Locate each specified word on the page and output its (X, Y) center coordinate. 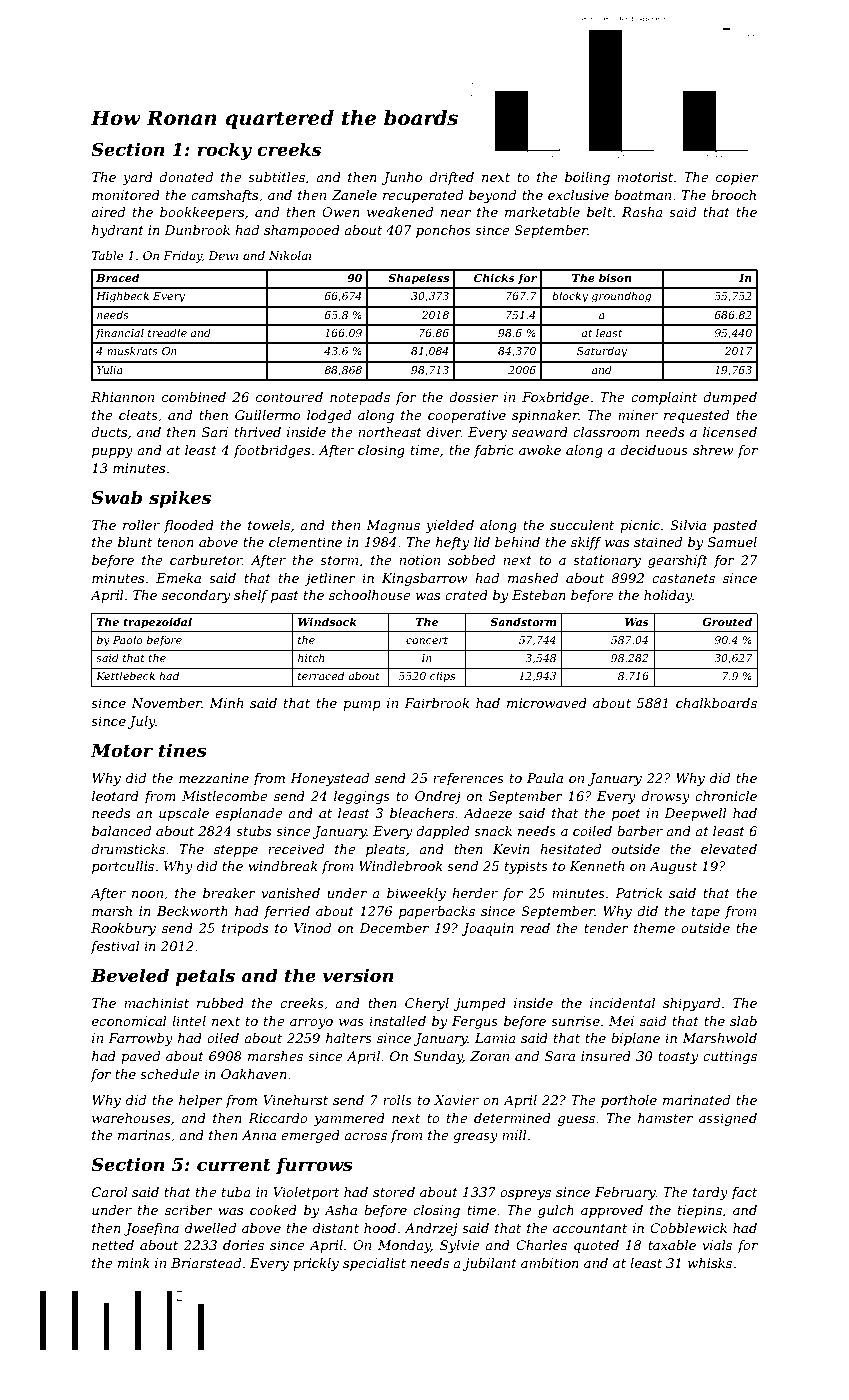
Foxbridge (555, 398)
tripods (245, 929)
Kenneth (596, 866)
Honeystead (329, 779)
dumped (730, 398)
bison (615, 277)
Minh (226, 703)
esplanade (248, 814)
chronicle (726, 796)
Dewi (223, 255)
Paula (545, 778)
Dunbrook (197, 230)
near (456, 213)
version (358, 975)
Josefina (151, 1229)
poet (626, 815)
